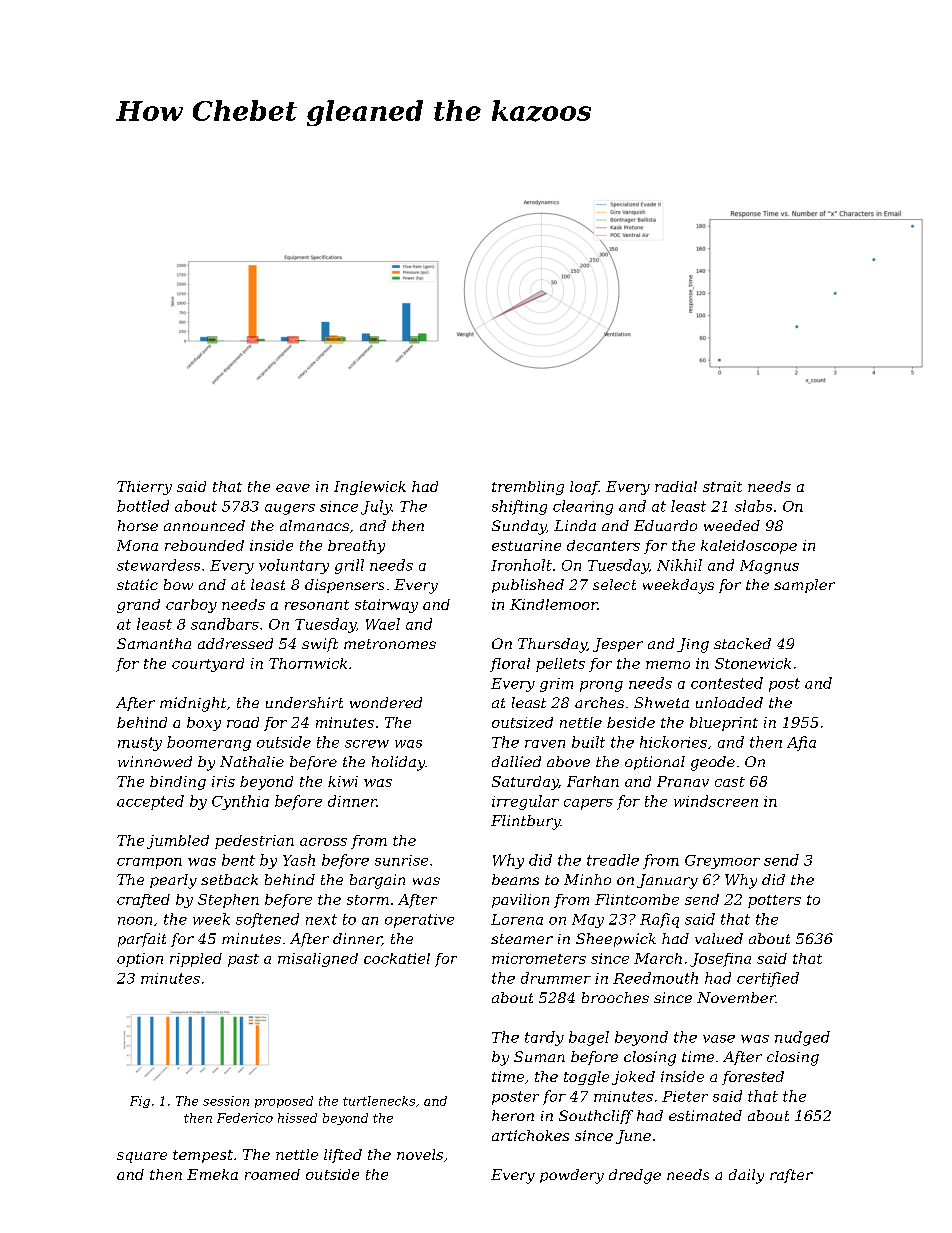  What do you see at coordinates (769, 567) in the screenshot?
I see `Magnus` at bounding box center [769, 567].
